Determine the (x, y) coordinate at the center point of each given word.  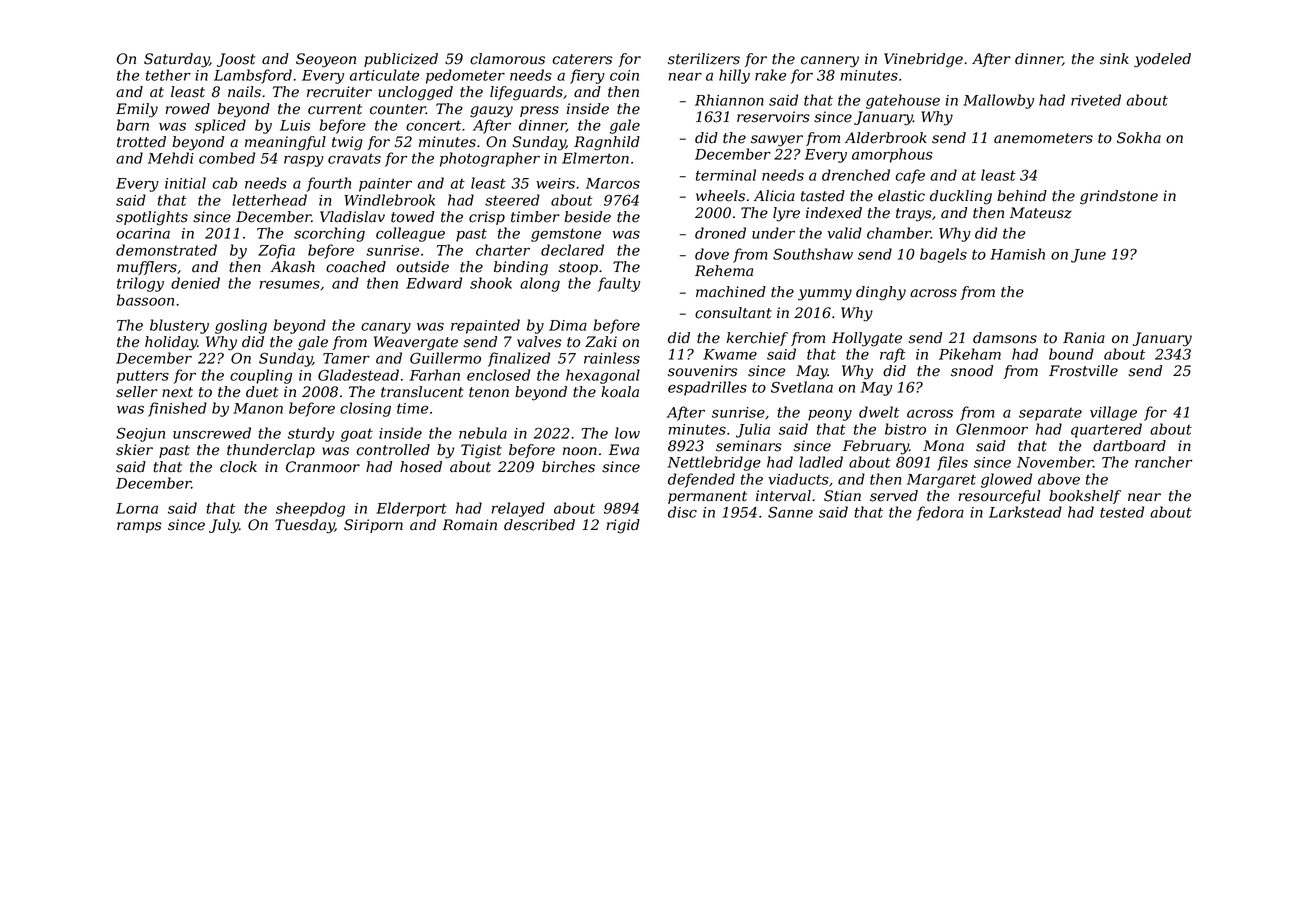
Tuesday (305, 526)
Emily (137, 110)
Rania (1084, 338)
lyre (786, 214)
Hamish (1017, 254)
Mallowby (998, 101)
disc (682, 512)
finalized (519, 359)
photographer (490, 159)
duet (262, 392)
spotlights (152, 218)
